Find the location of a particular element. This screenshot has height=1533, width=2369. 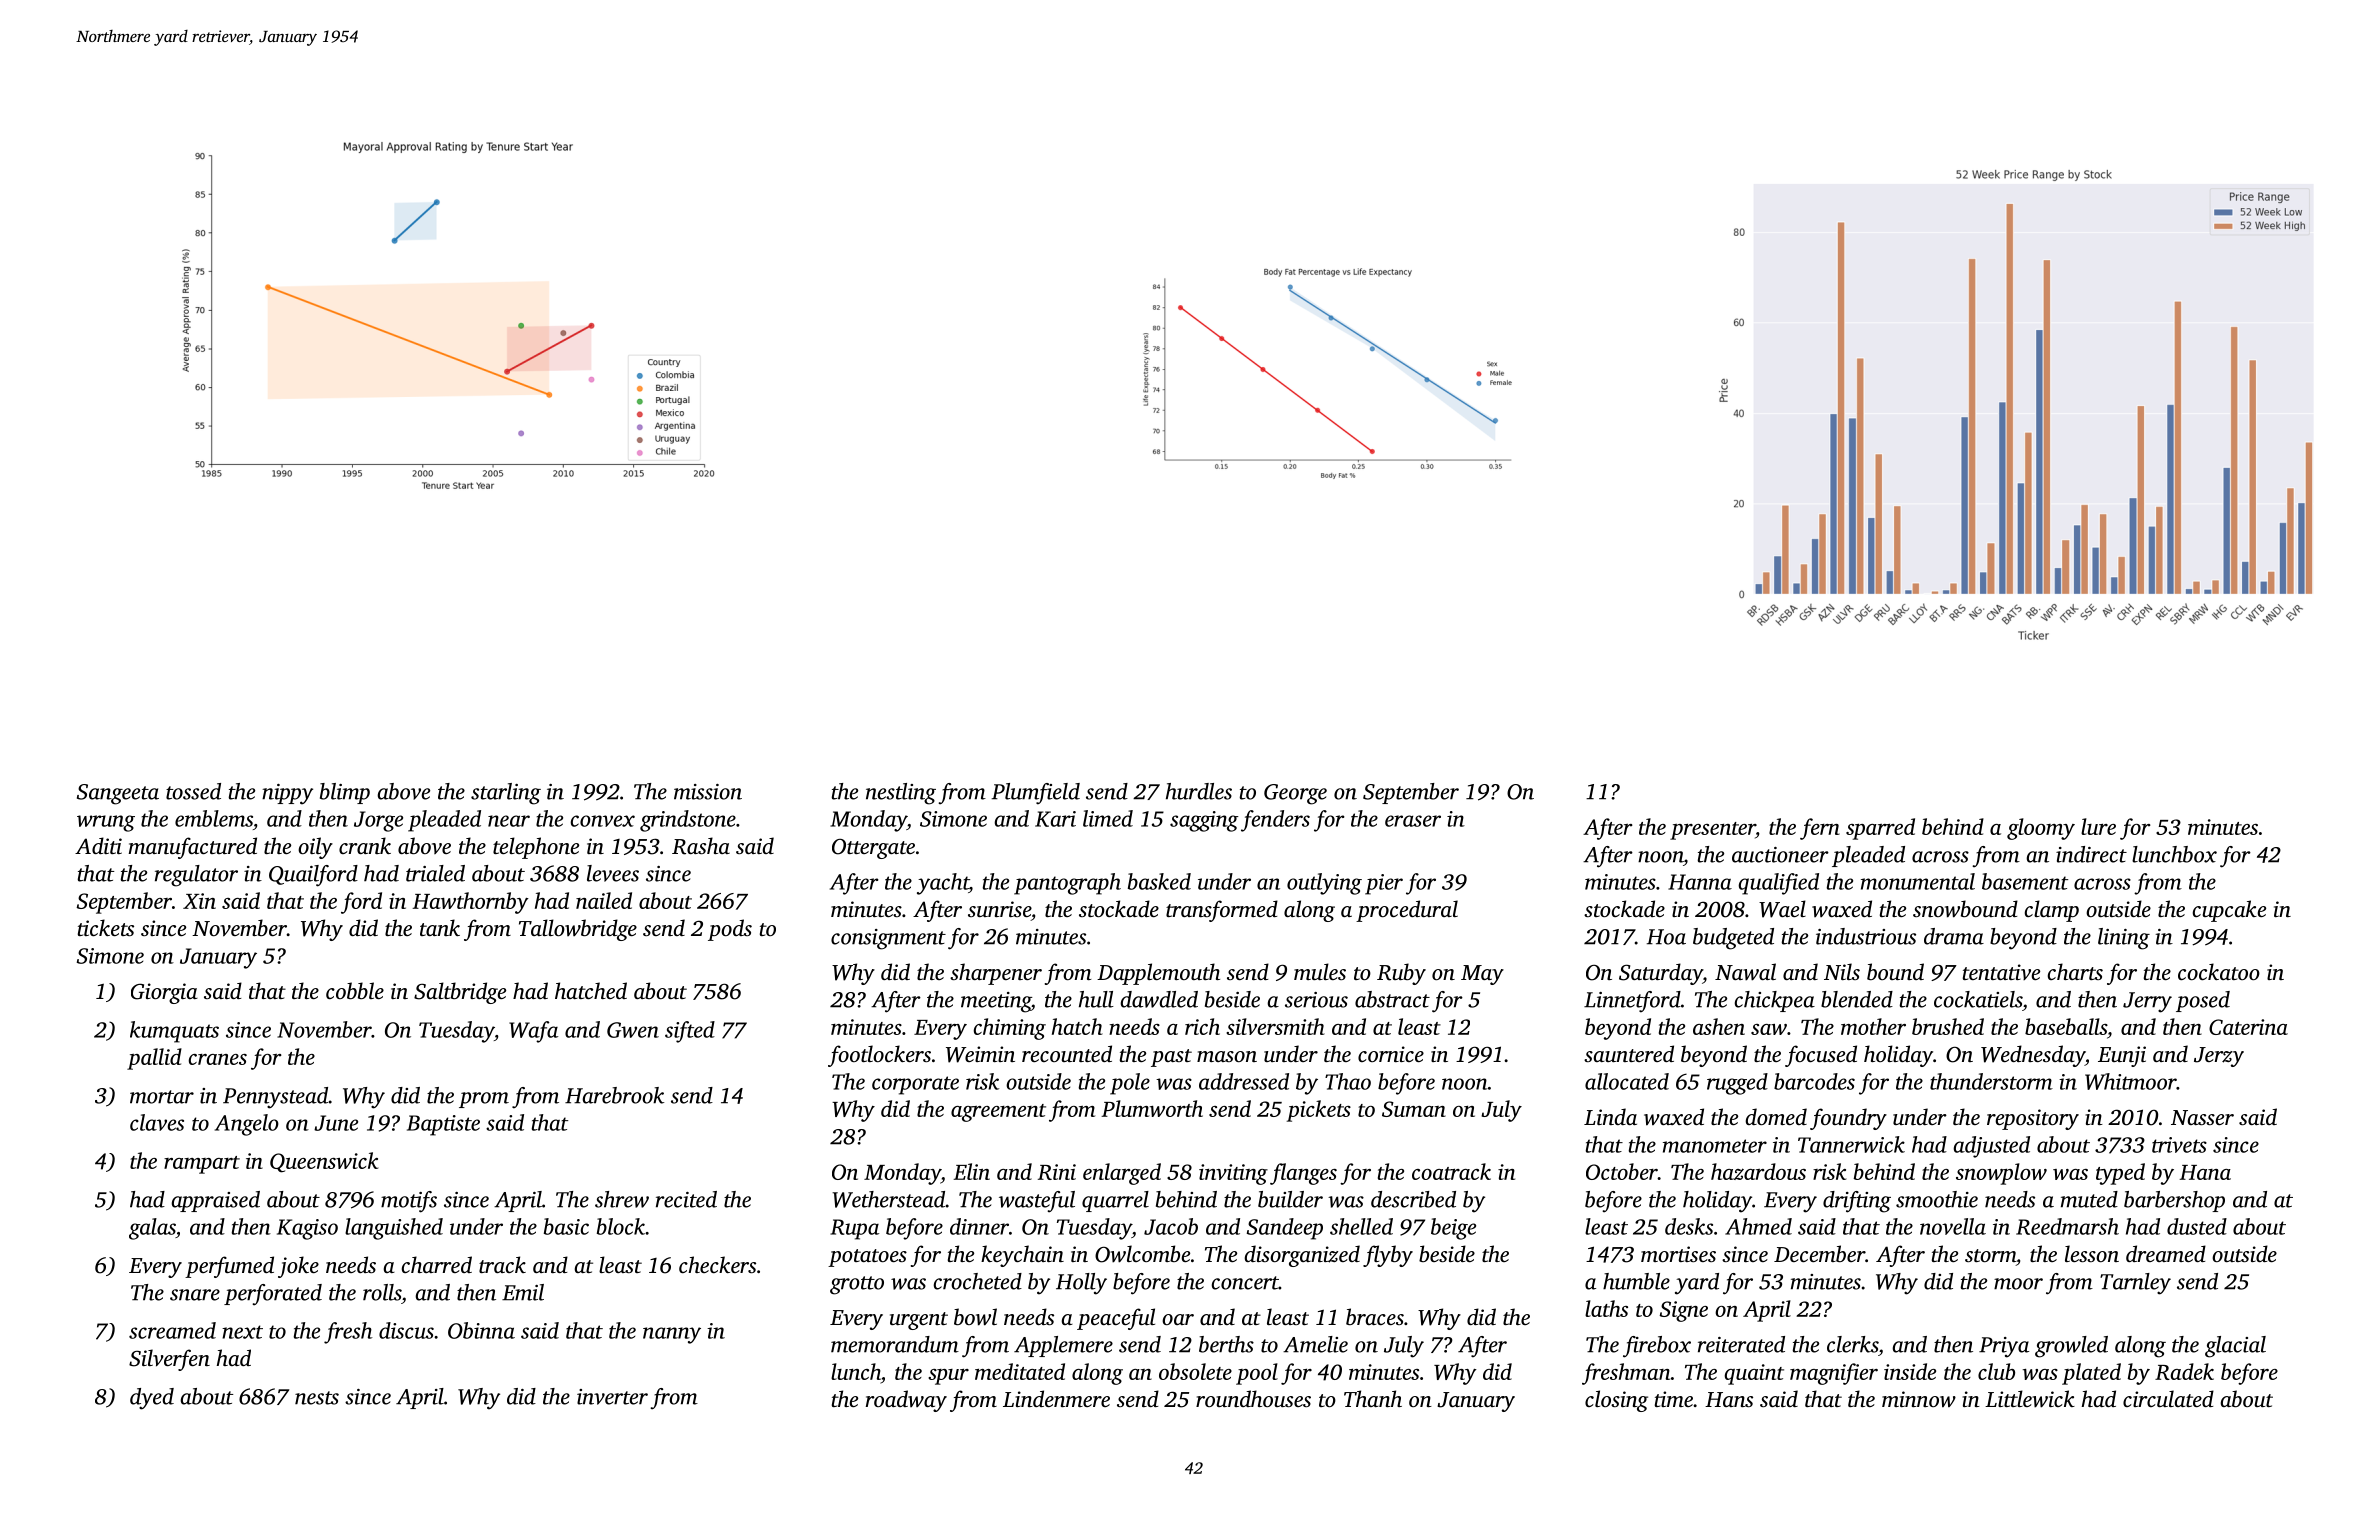

keychain is located at coordinates (1022, 1256).
